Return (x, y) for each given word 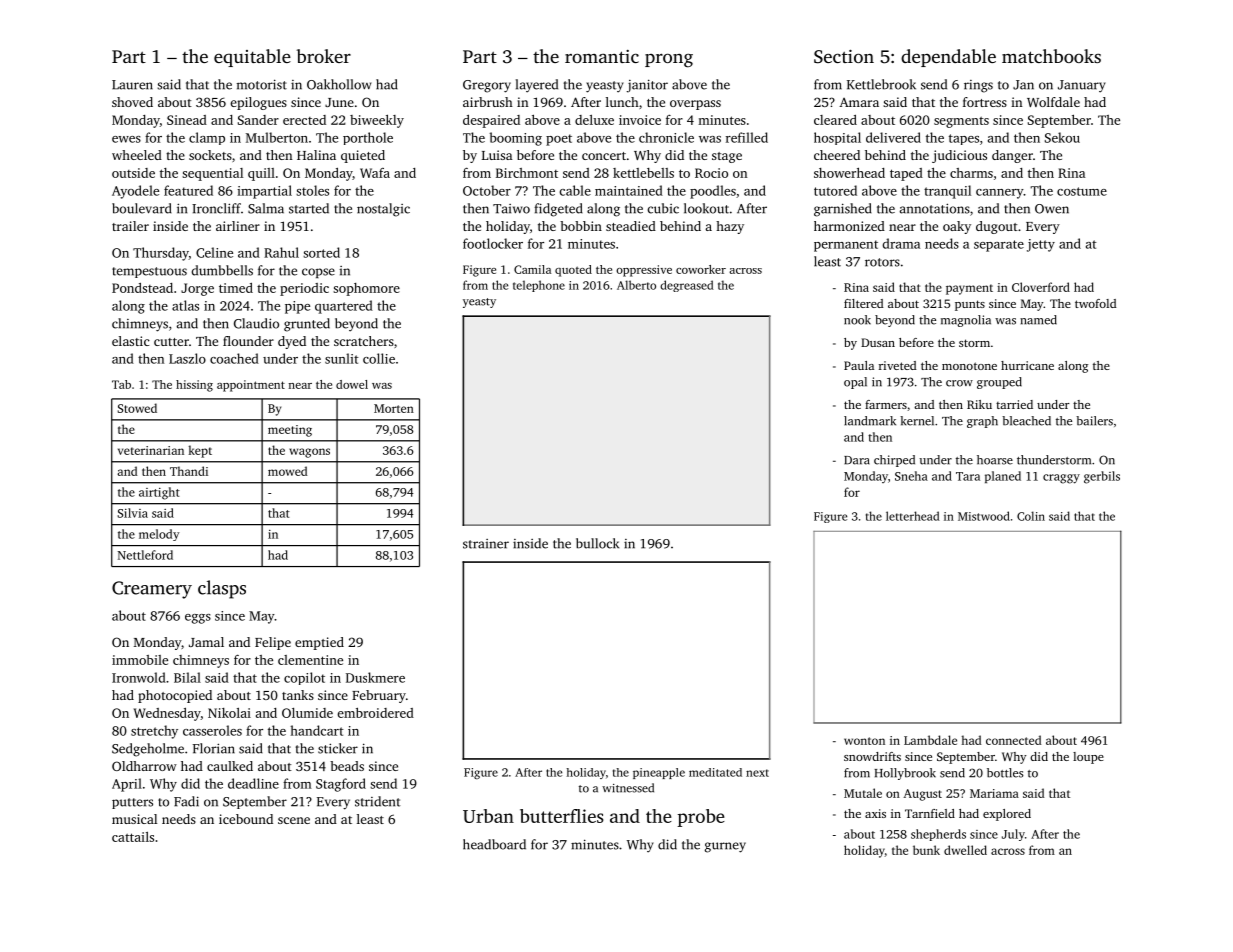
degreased (687, 286)
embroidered (375, 712)
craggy (1061, 479)
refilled (747, 137)
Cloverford (1041, 287)
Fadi (186, 801)
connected (1014, 740)
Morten (394, 408)
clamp (207, 138)
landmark (870, 421)
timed (236, 288)
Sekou (1062, 137)
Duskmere (375, 677)
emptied (319, 643)
